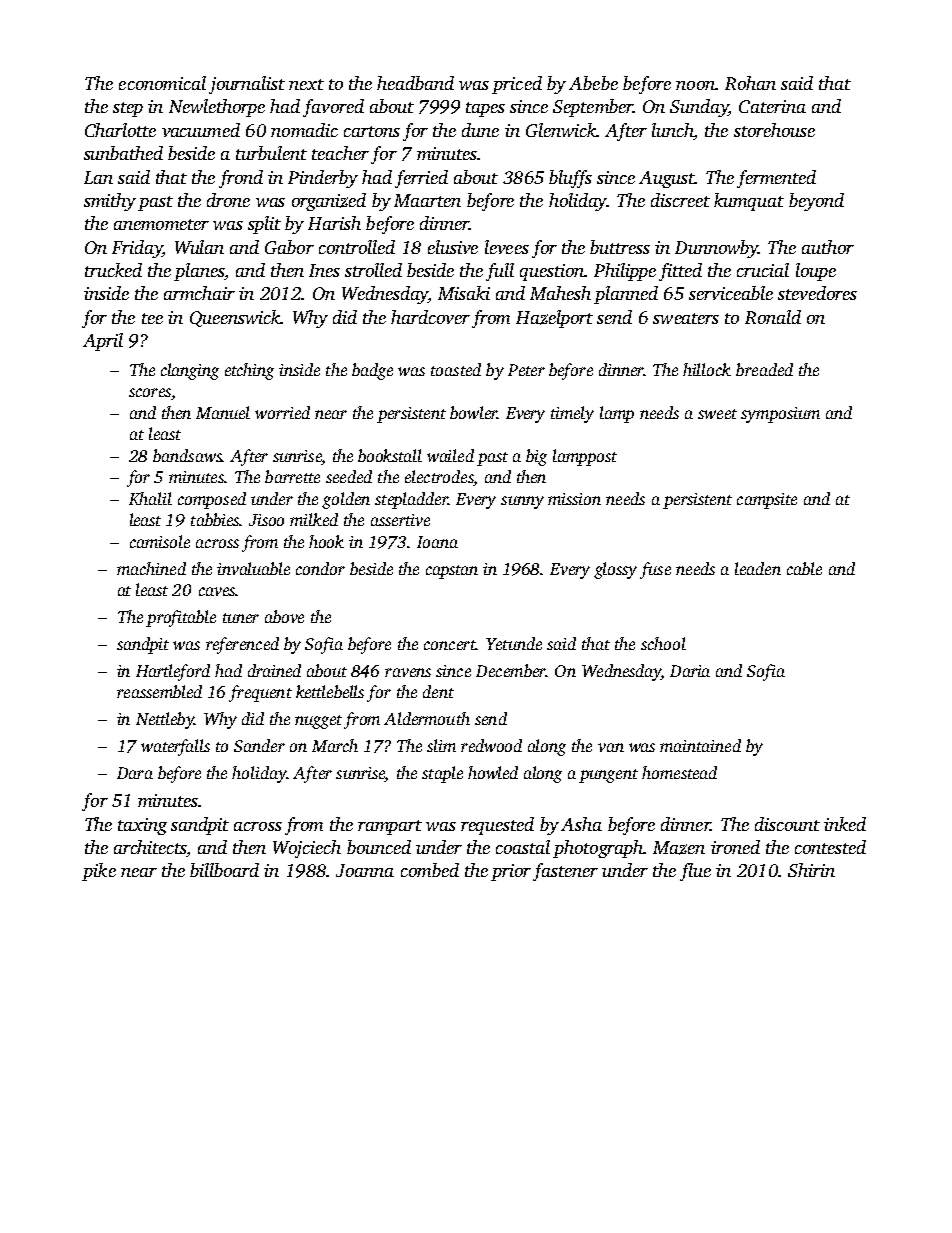 The image size is (952, 1233). Describe the element at coordinates (430, 317) in the page. I see `hardcover` at that location.
